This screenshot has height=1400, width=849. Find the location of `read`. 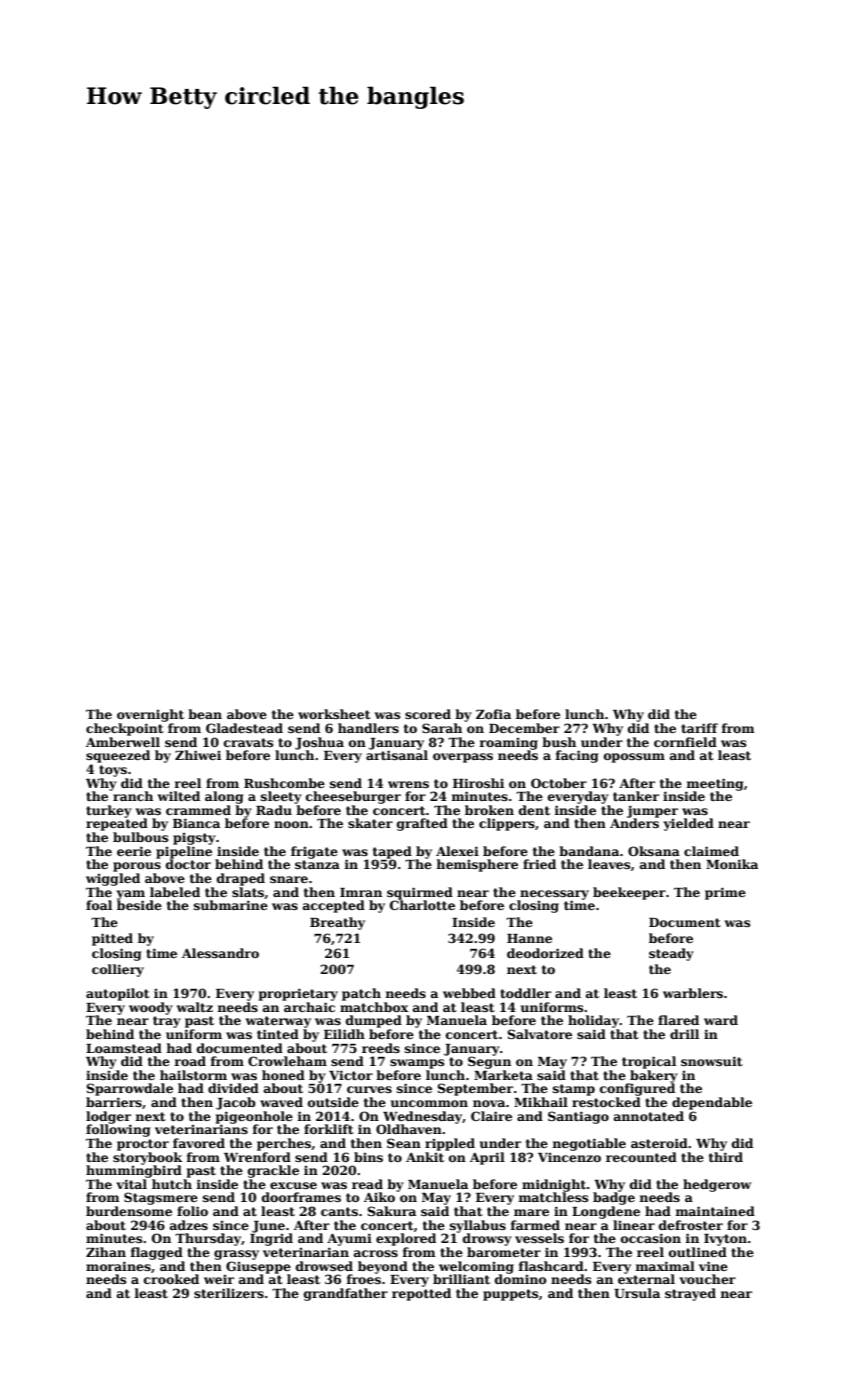

read is located at coordinates (367, 1184).
